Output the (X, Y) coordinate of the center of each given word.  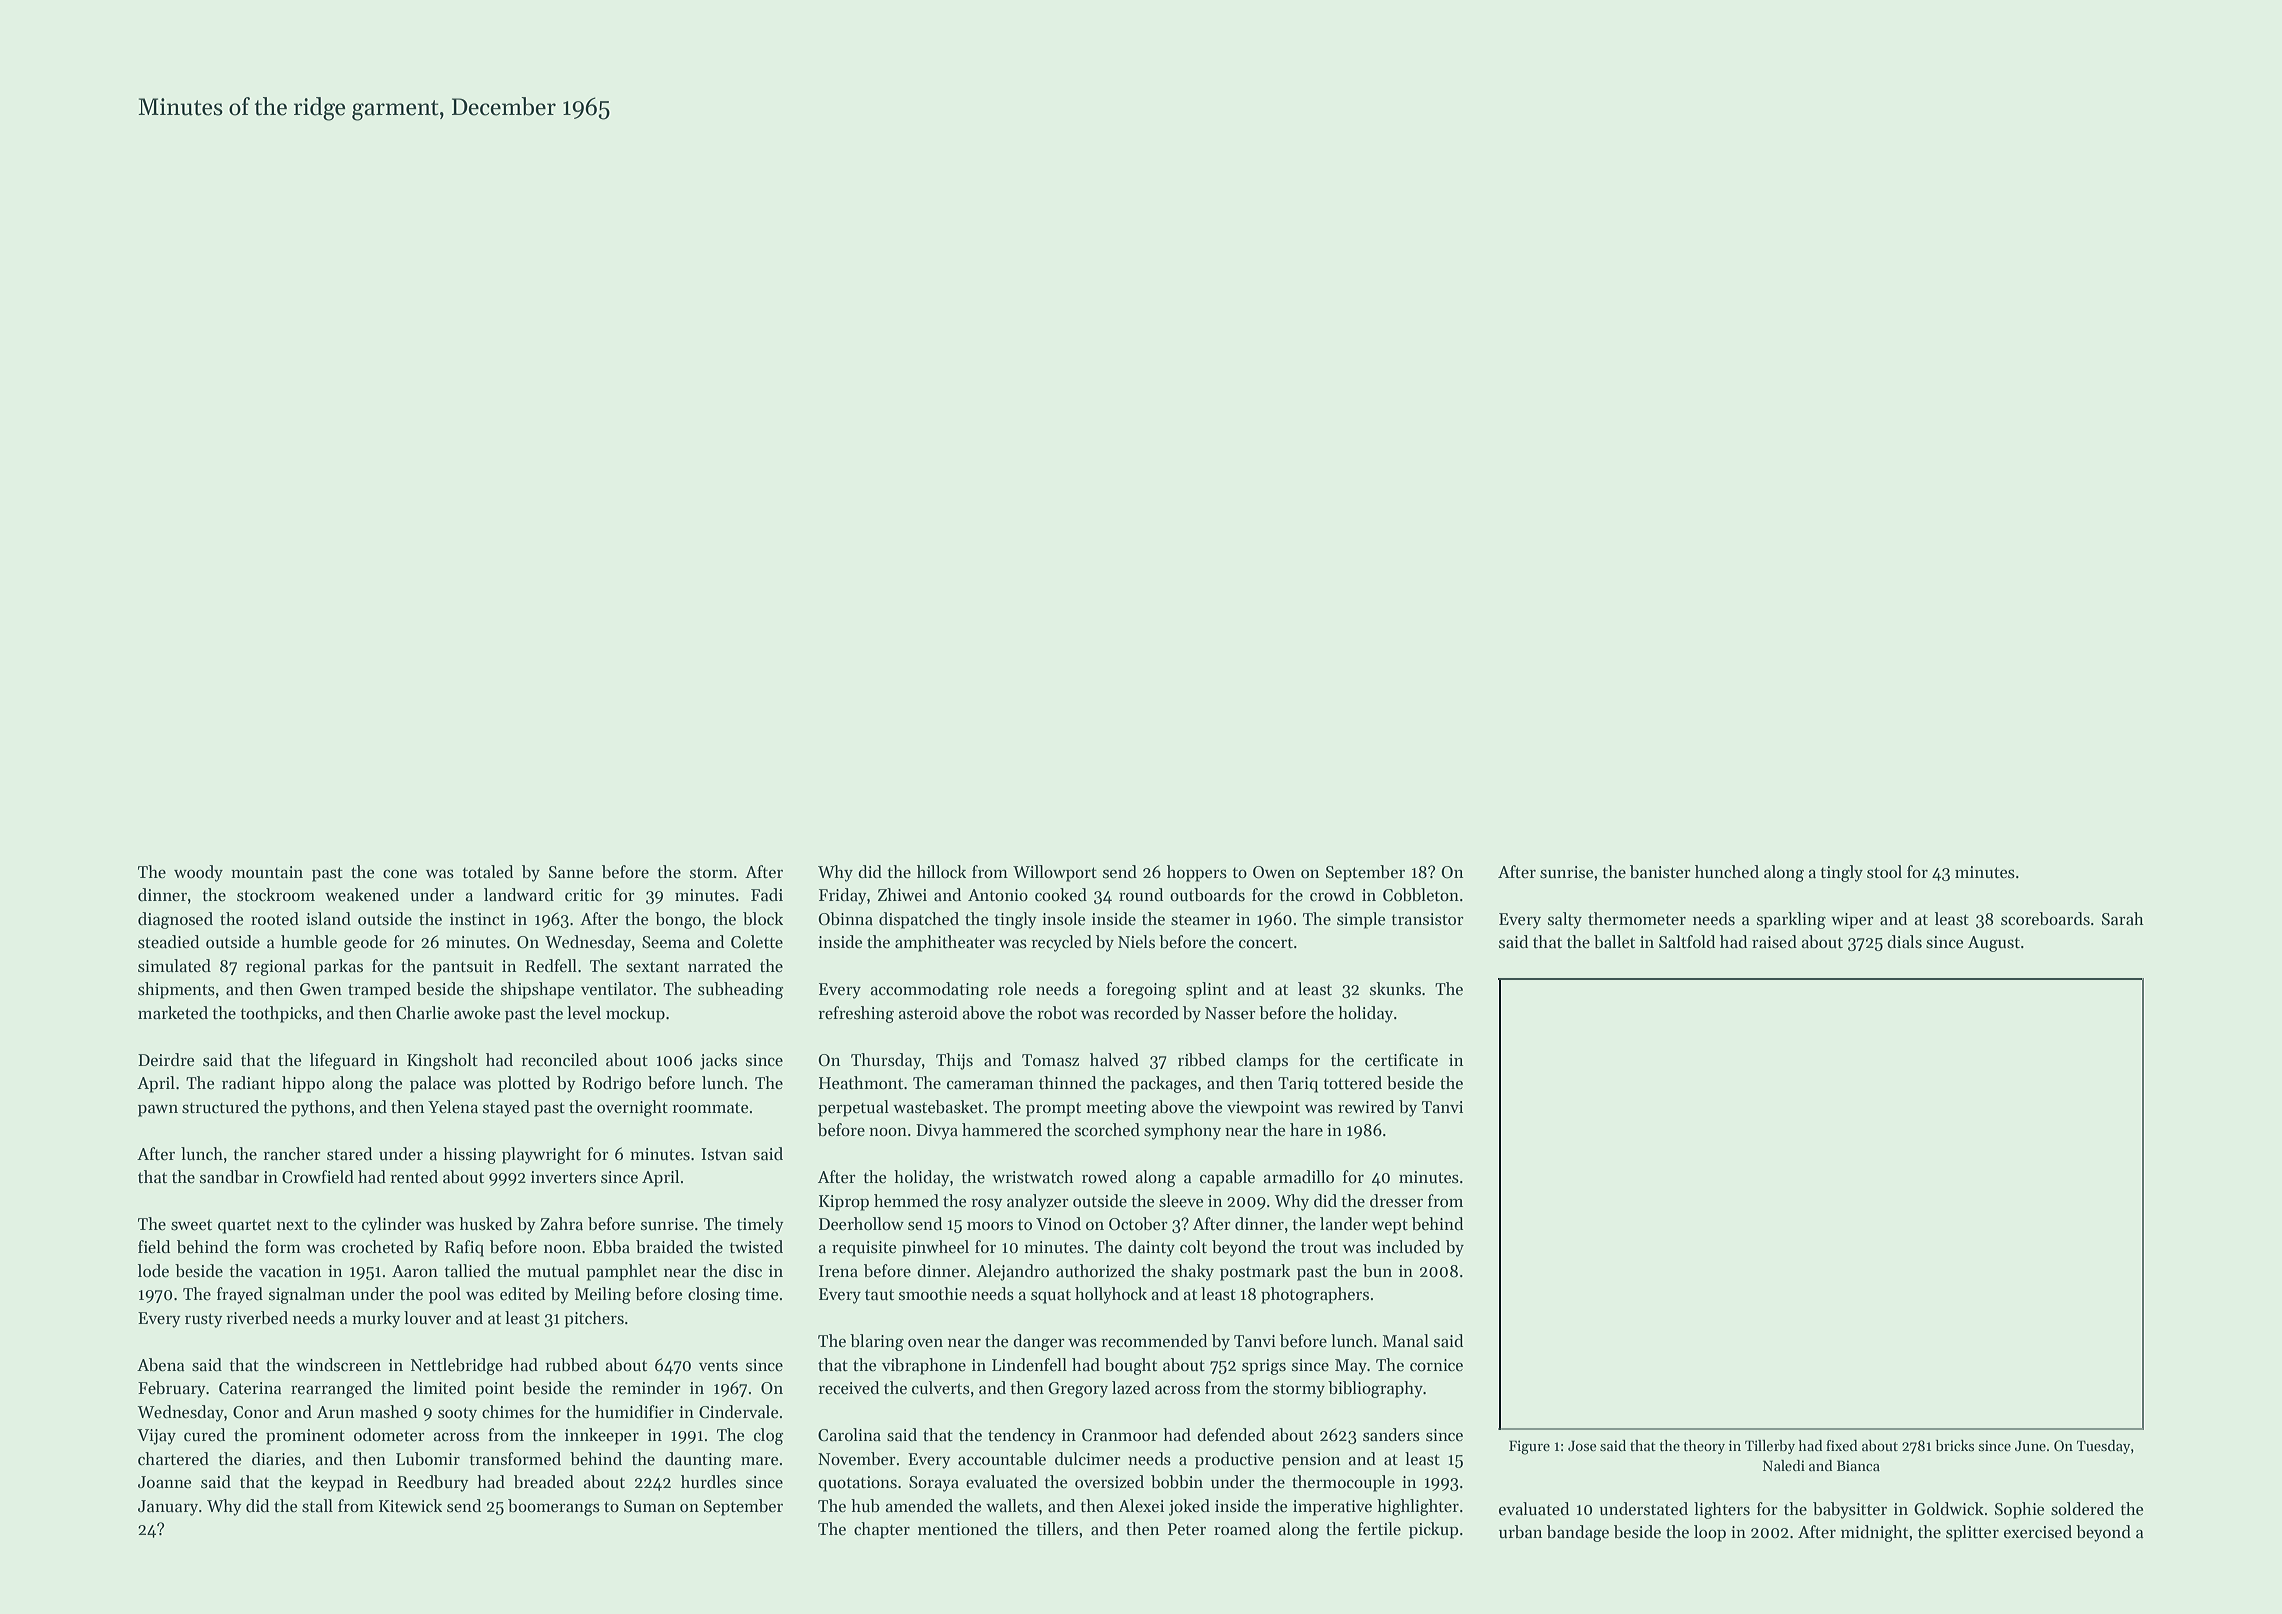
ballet (1614, 942)
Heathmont (861, 1083)
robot (1057, 1013)
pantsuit (463, 968)
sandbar (229, 1177)
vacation (290, 1271)
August (1994, 944)
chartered (173, 1459)
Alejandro (1012, 1272)
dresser (1396, 1201)
